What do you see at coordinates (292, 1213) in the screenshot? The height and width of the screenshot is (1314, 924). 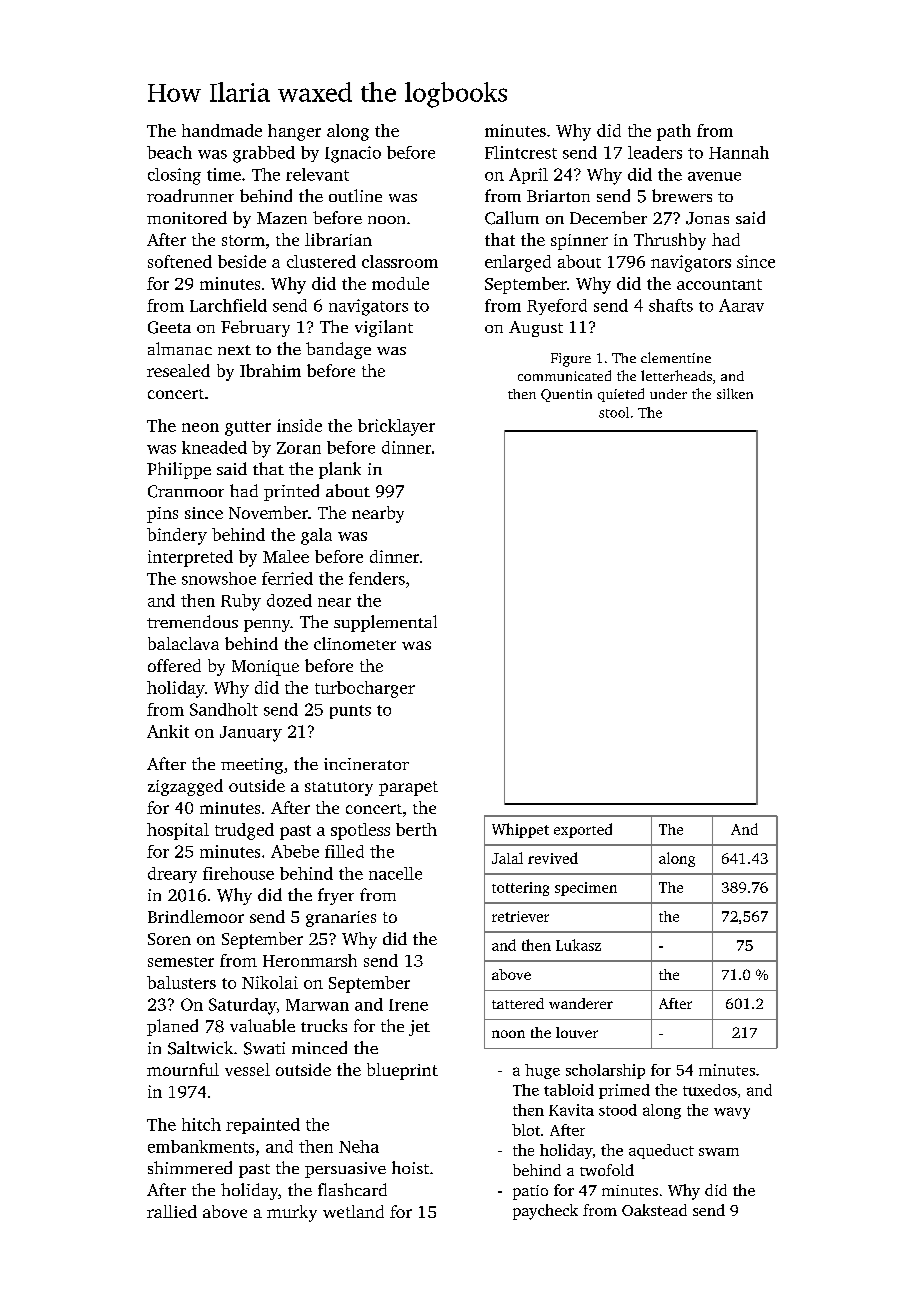 I see `murky` at bounding box center [292, 1213].
